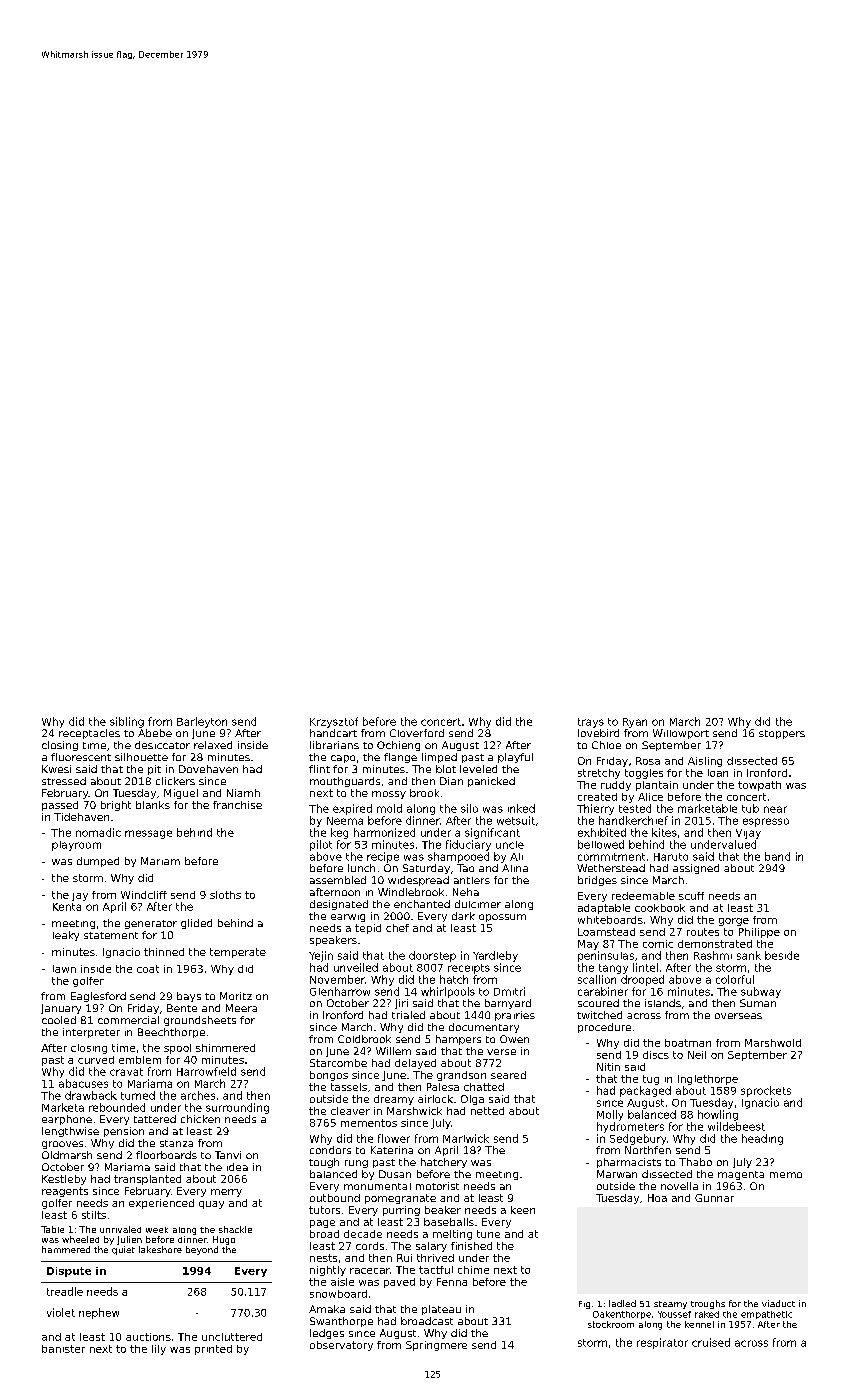 Image resolution: width=849 pixels, height=1400 pixels. I want to click on receptacles, so click(89, 734).
